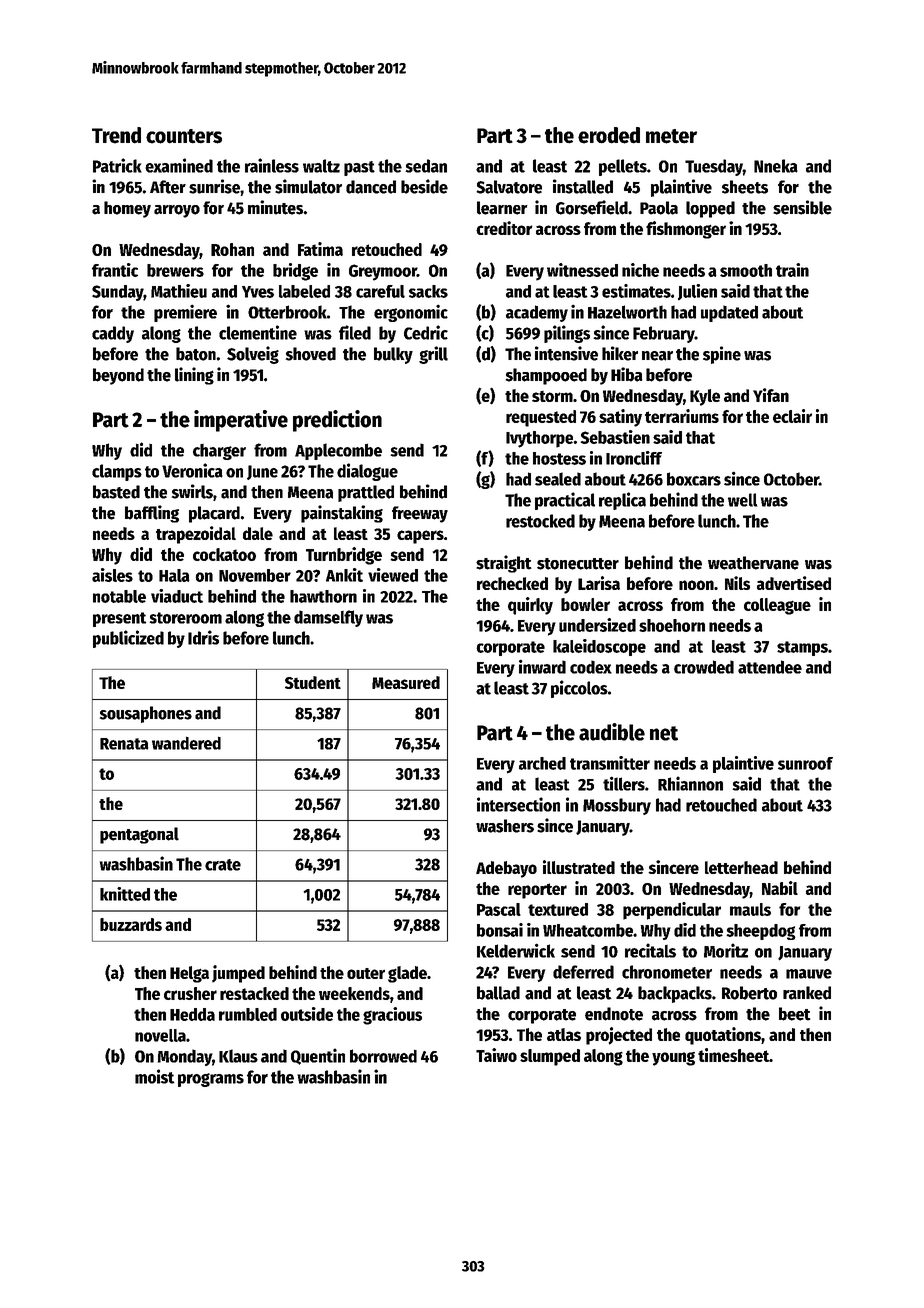 The width and height of the screenshot is (924, 1308). What do you see at coordinates (254, 993) in the screenshot?
I see `restacked` at bounding box center [254, 993].
